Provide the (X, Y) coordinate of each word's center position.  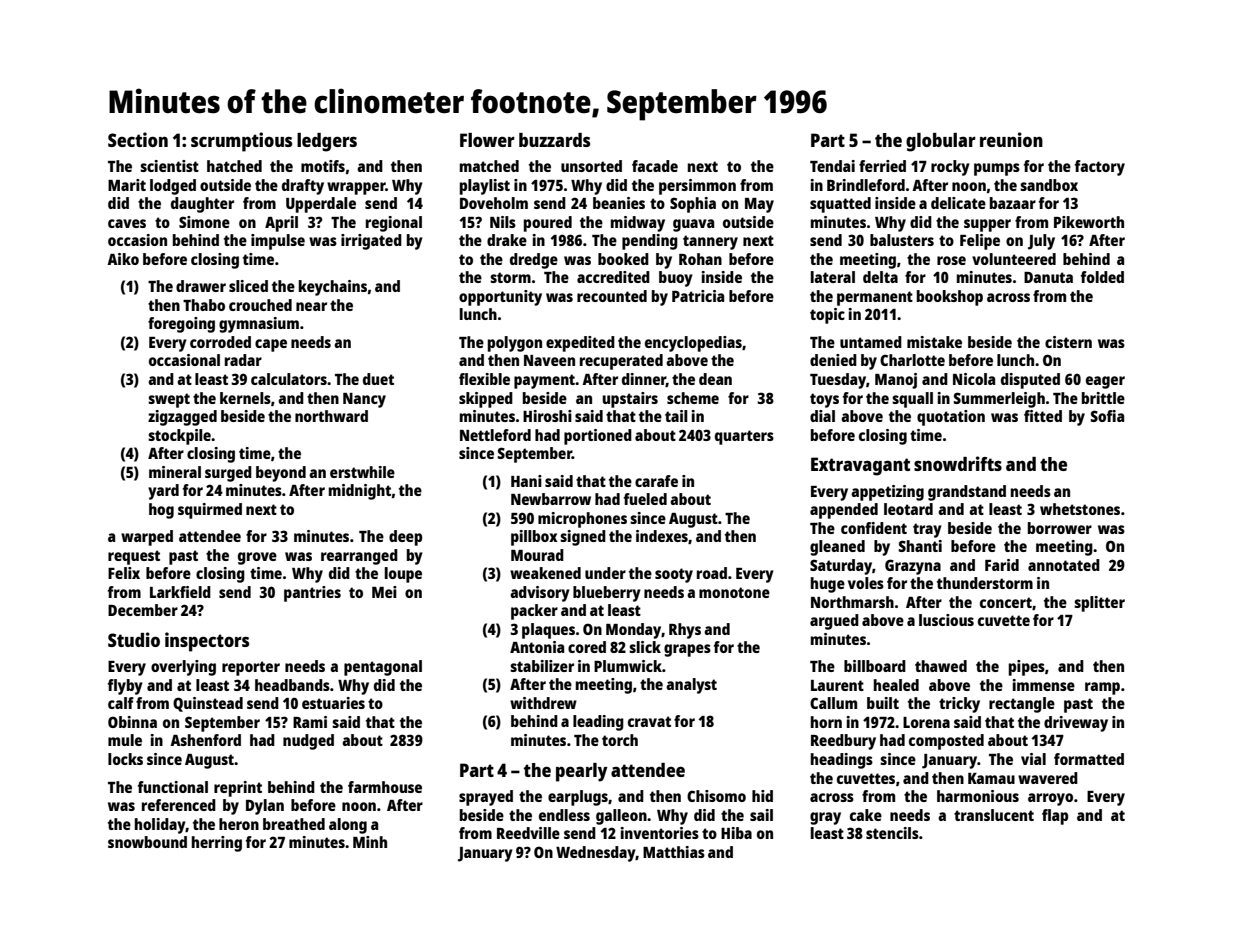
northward (331, 416)
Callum (833, 703)
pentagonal (383, 668)
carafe (656, 481)
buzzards (554, 140)
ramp (1102, 688)
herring (217, 844)
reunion (1011, 139)
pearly (582, 772)
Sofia (1107, 416)
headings (842, 761)
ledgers (327, 142)
